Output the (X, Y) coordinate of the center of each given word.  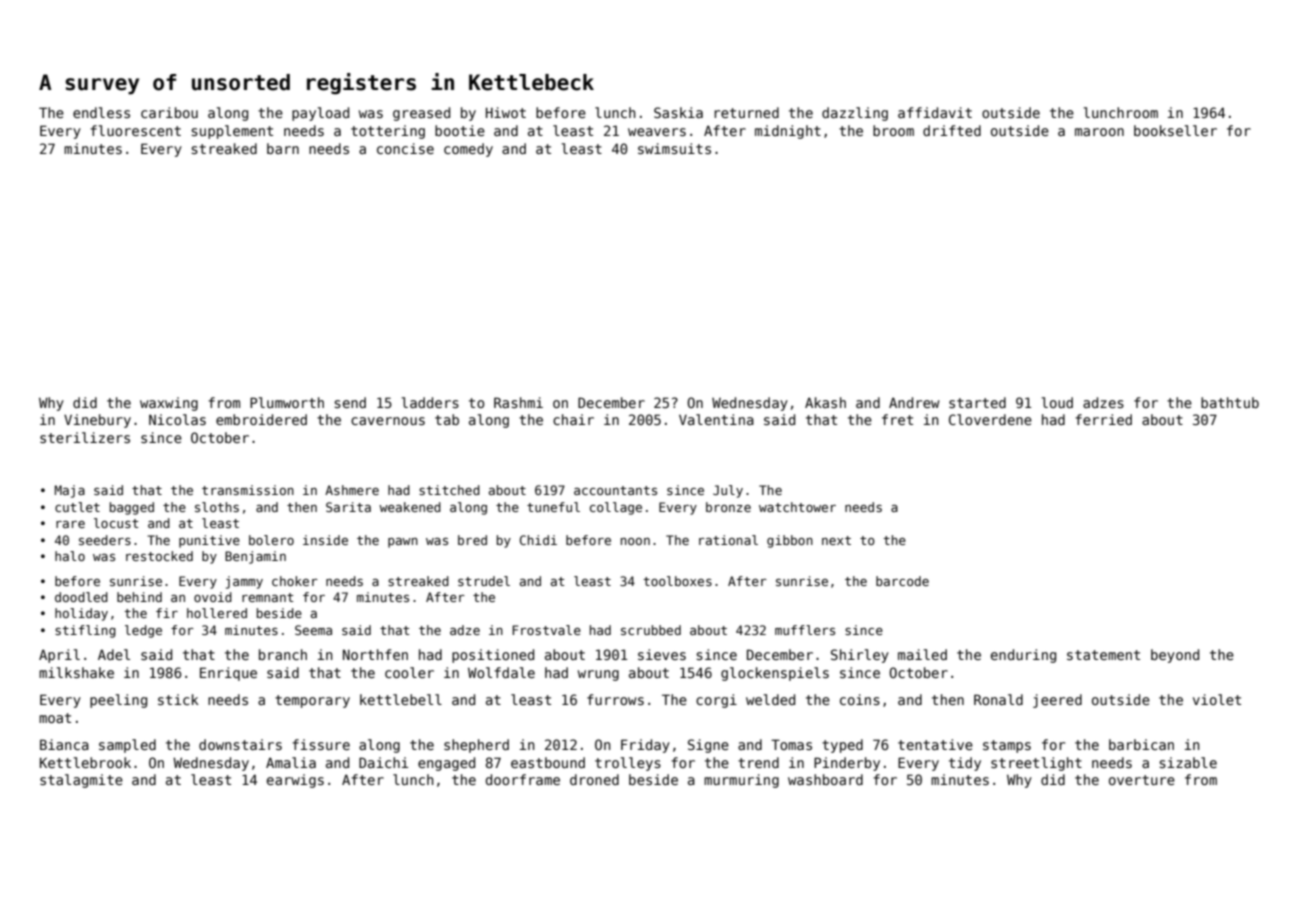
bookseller (1175, 130)
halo (70, 556)
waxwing (169, 404)
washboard (825, 779)
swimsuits (674, 148)
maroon (1099, 132)
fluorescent (135, 130)
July (728, 491)
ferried (1103, 419)
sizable (1188, 762)
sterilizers (85, 437)
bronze (728, 507)
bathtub (1230, 402)
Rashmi (518, 402)
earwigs (295, 781)
